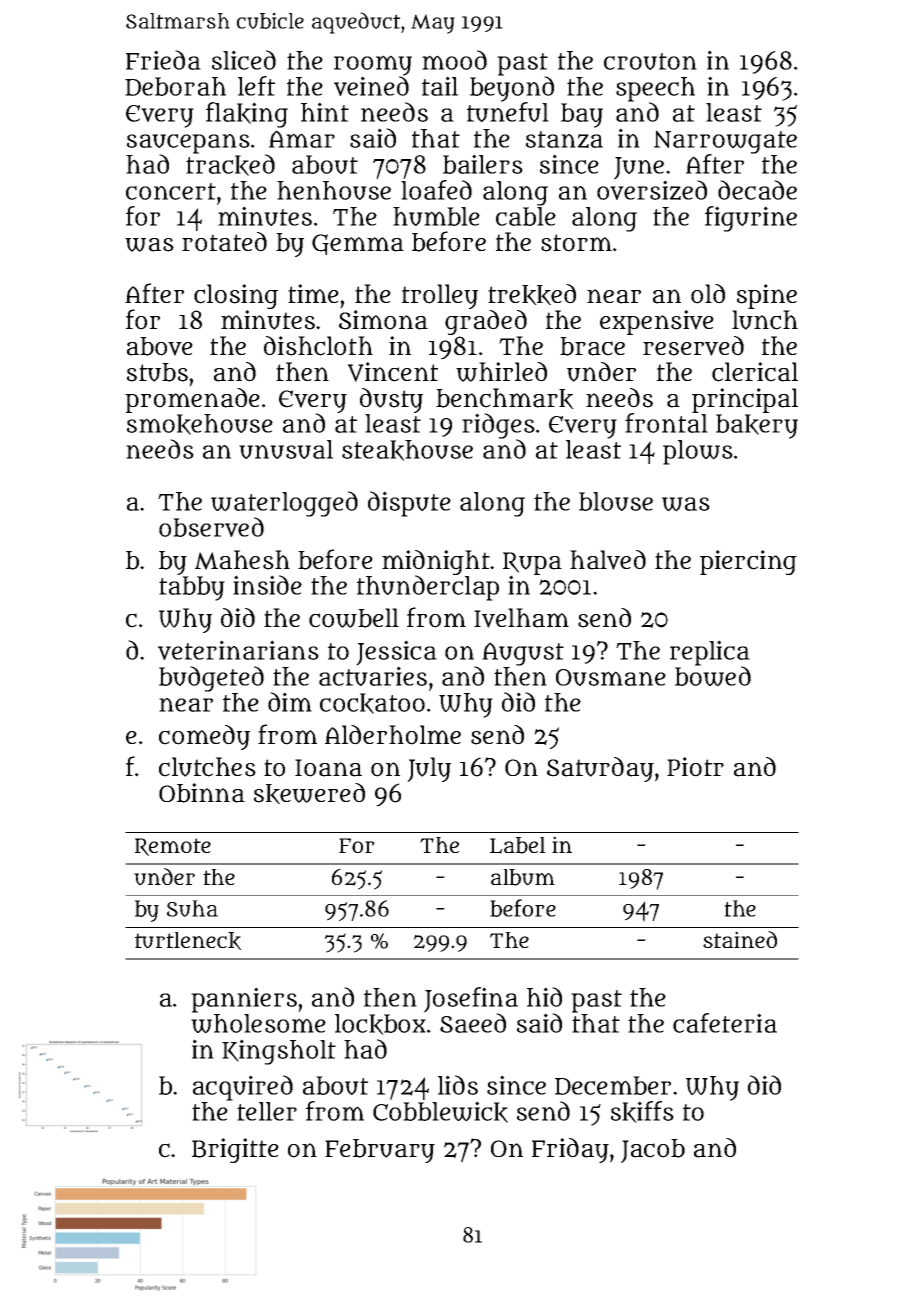  Describe the element at coordinates (473, 1023) in the image. I see `Saeed` at that location.
